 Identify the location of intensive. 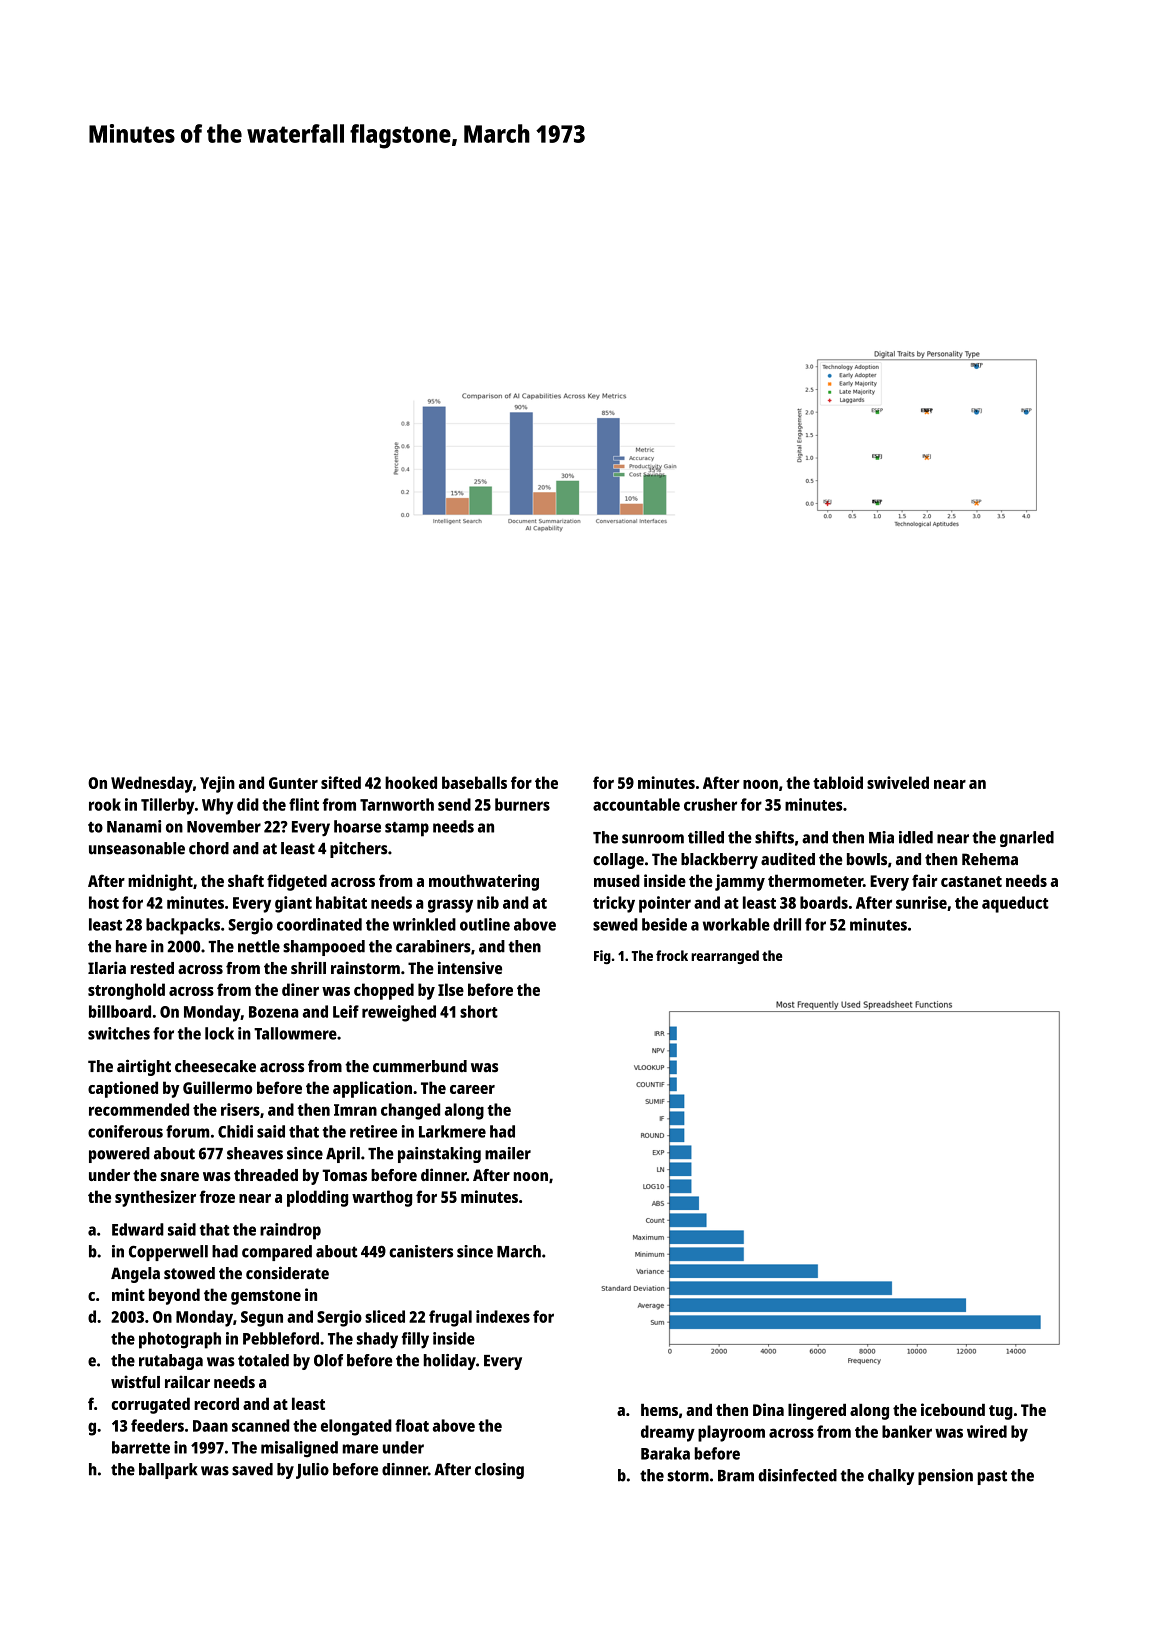
(470, 967).
